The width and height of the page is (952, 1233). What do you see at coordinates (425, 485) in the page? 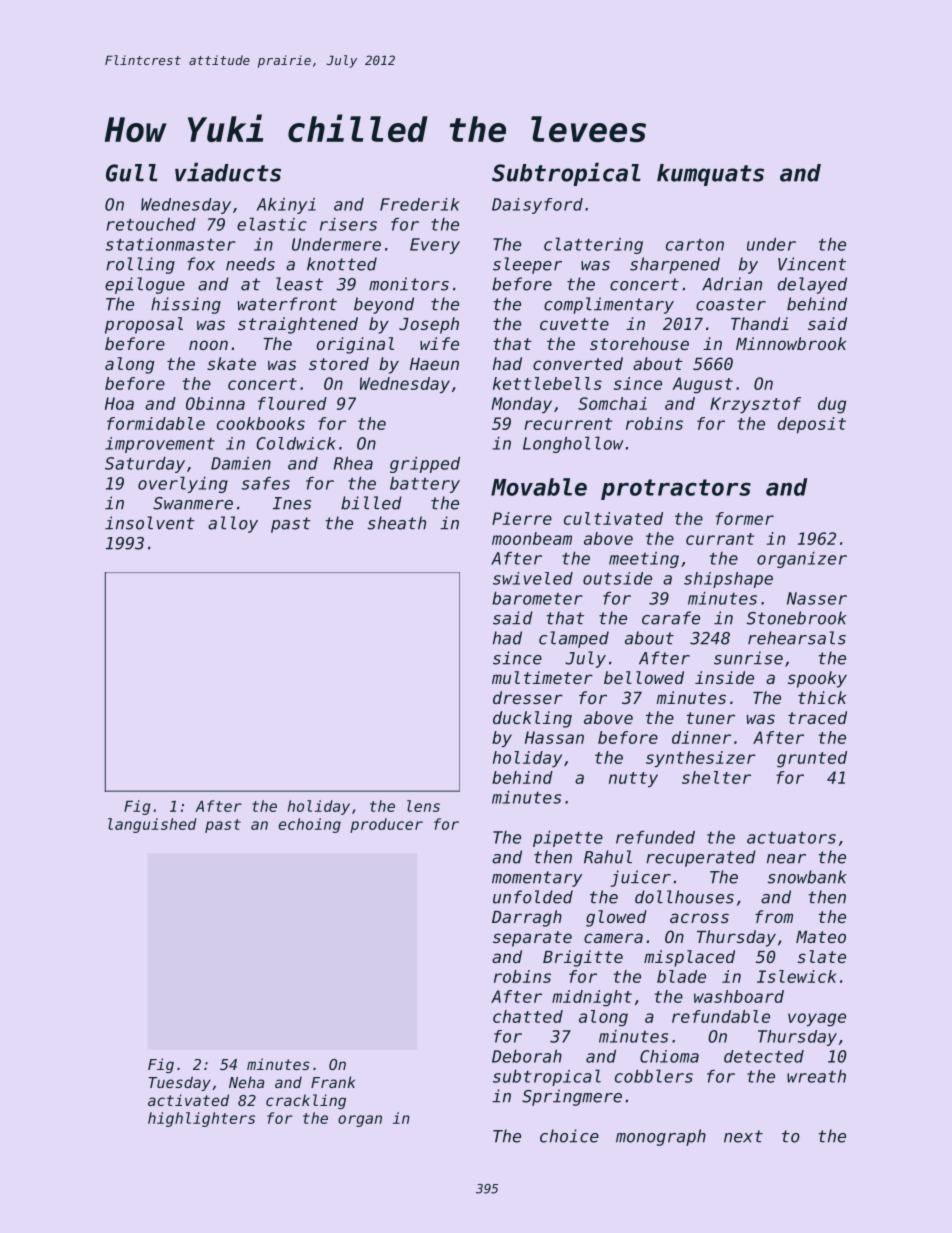
I see `battery` at bounding box center [425, 485].
